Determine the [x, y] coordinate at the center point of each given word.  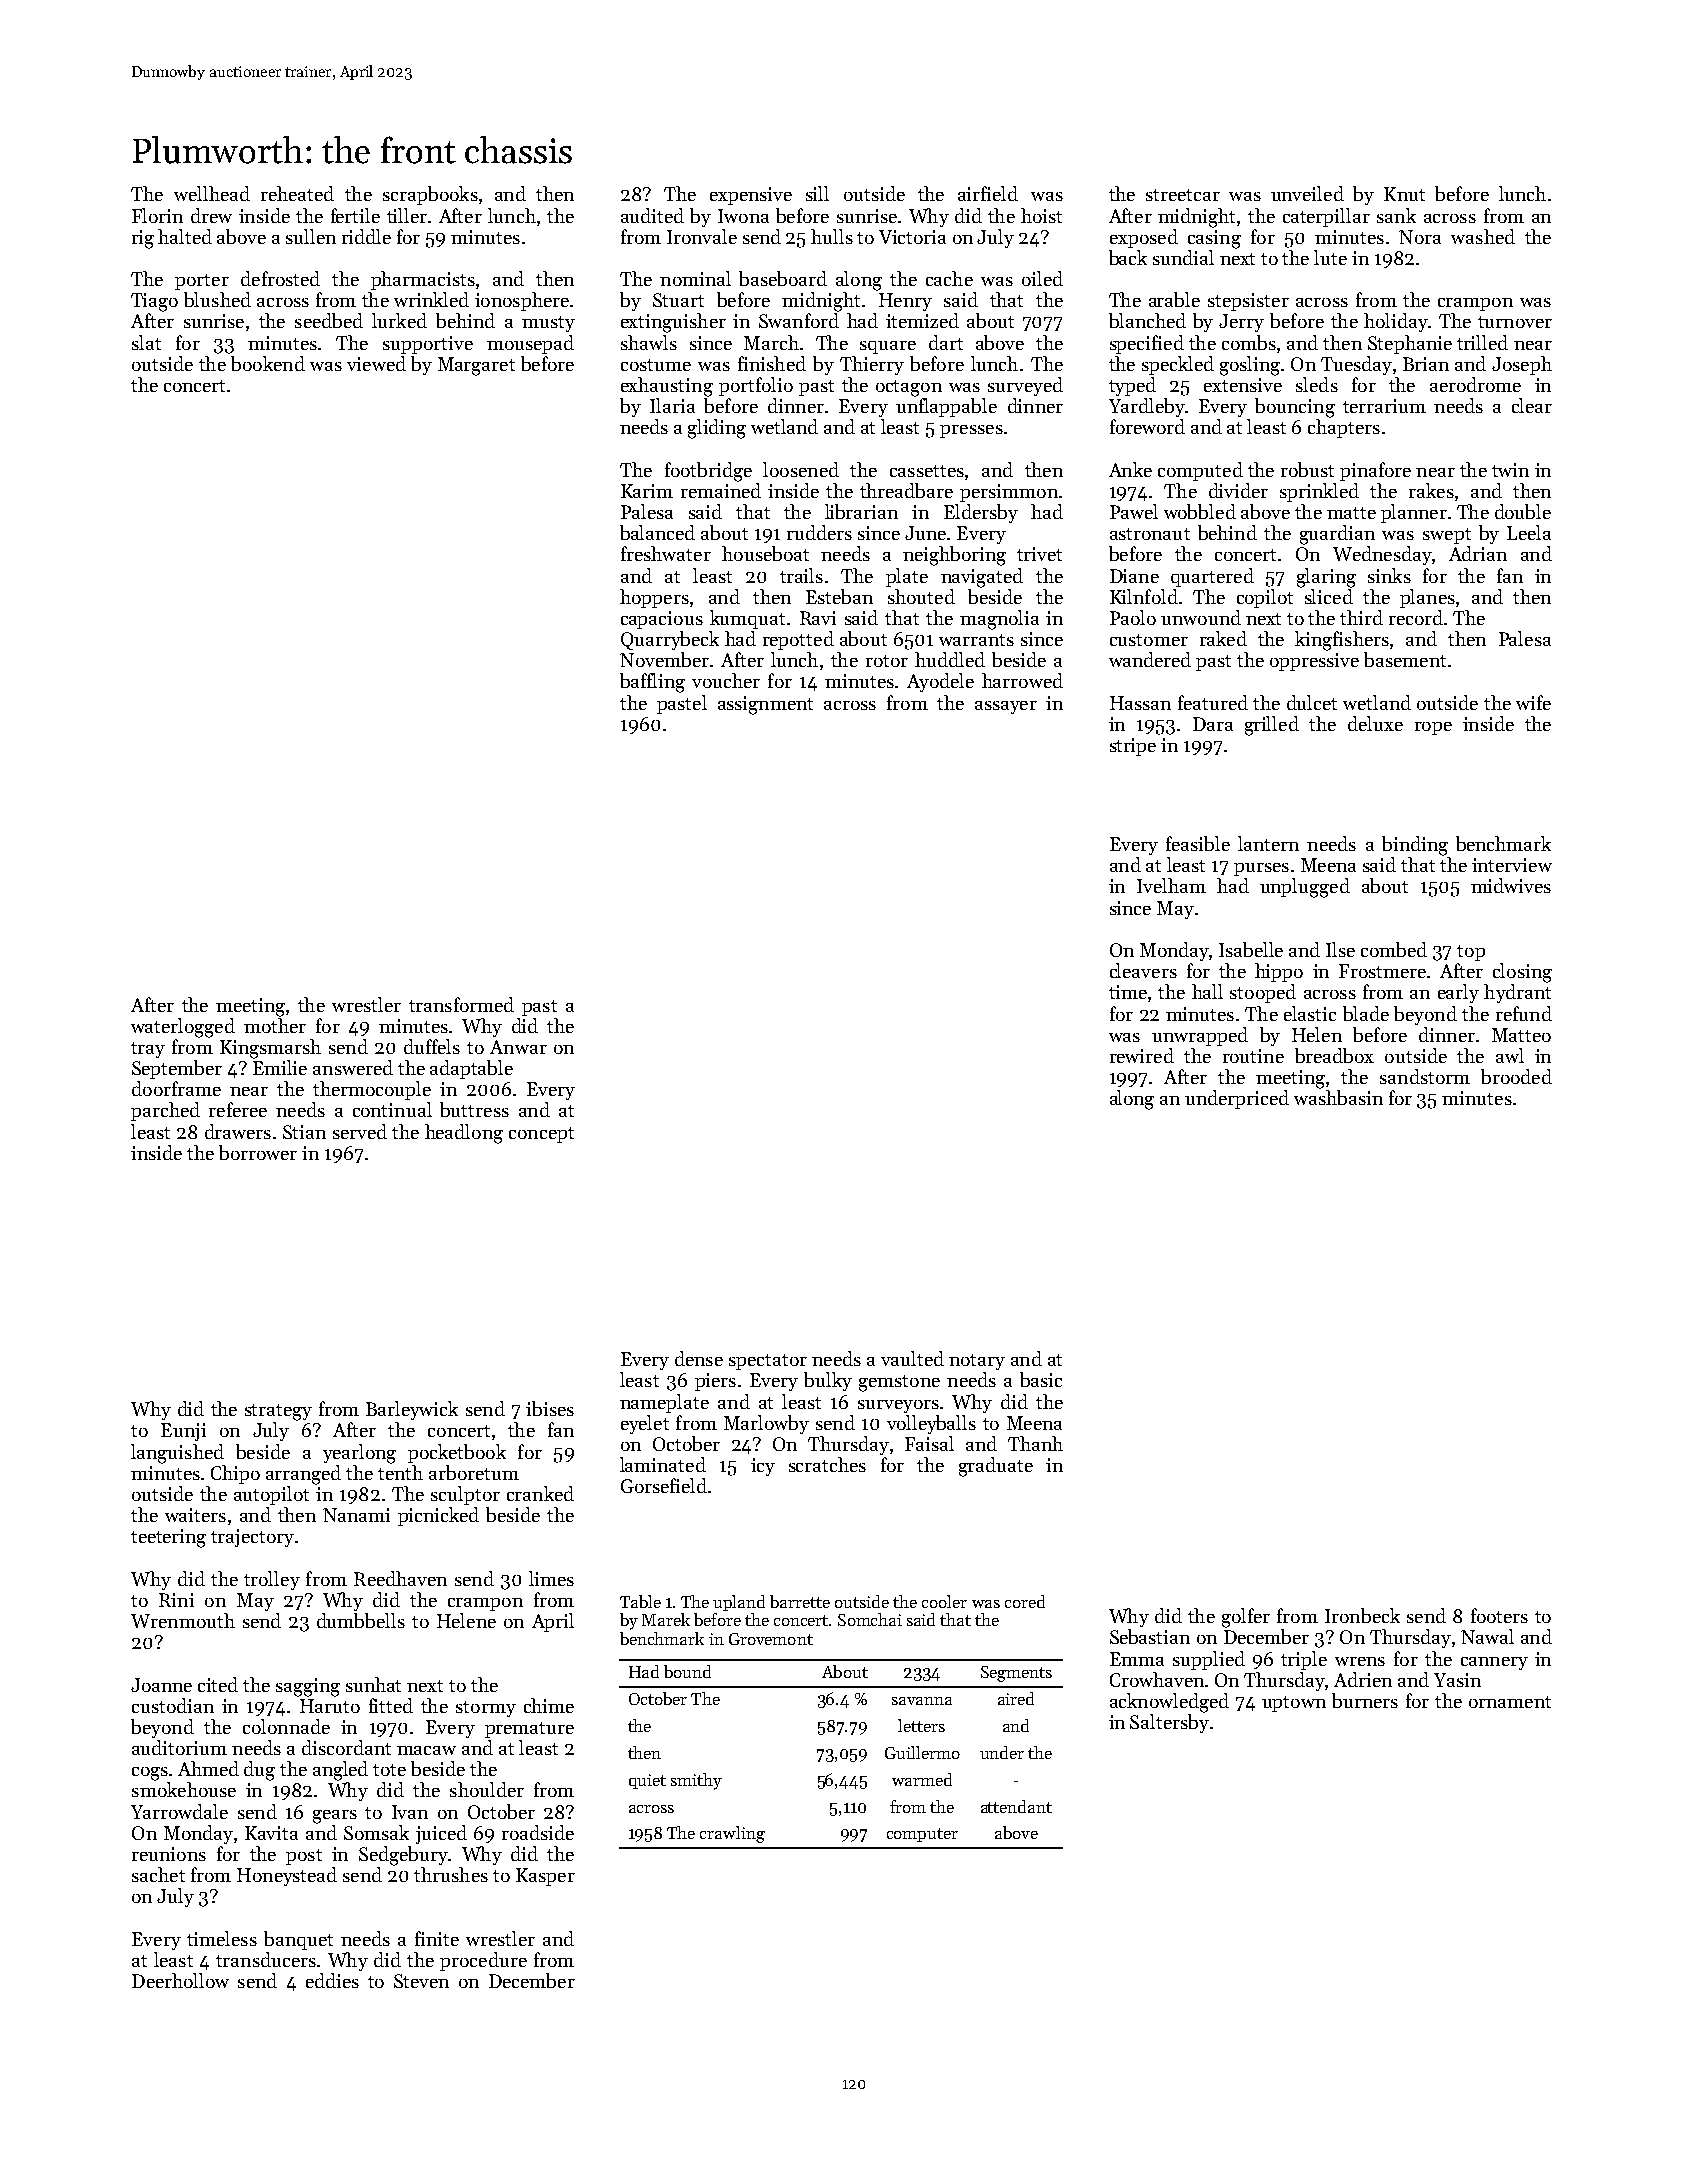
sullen [311, 236]
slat [146, 342]
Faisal [929, 1443]
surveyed [1025, 386]
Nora [1420, 237]
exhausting [667, 387]
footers [1499, 1615]
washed [1483, 236]
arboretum [474, 1472]
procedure [483, 1961]
